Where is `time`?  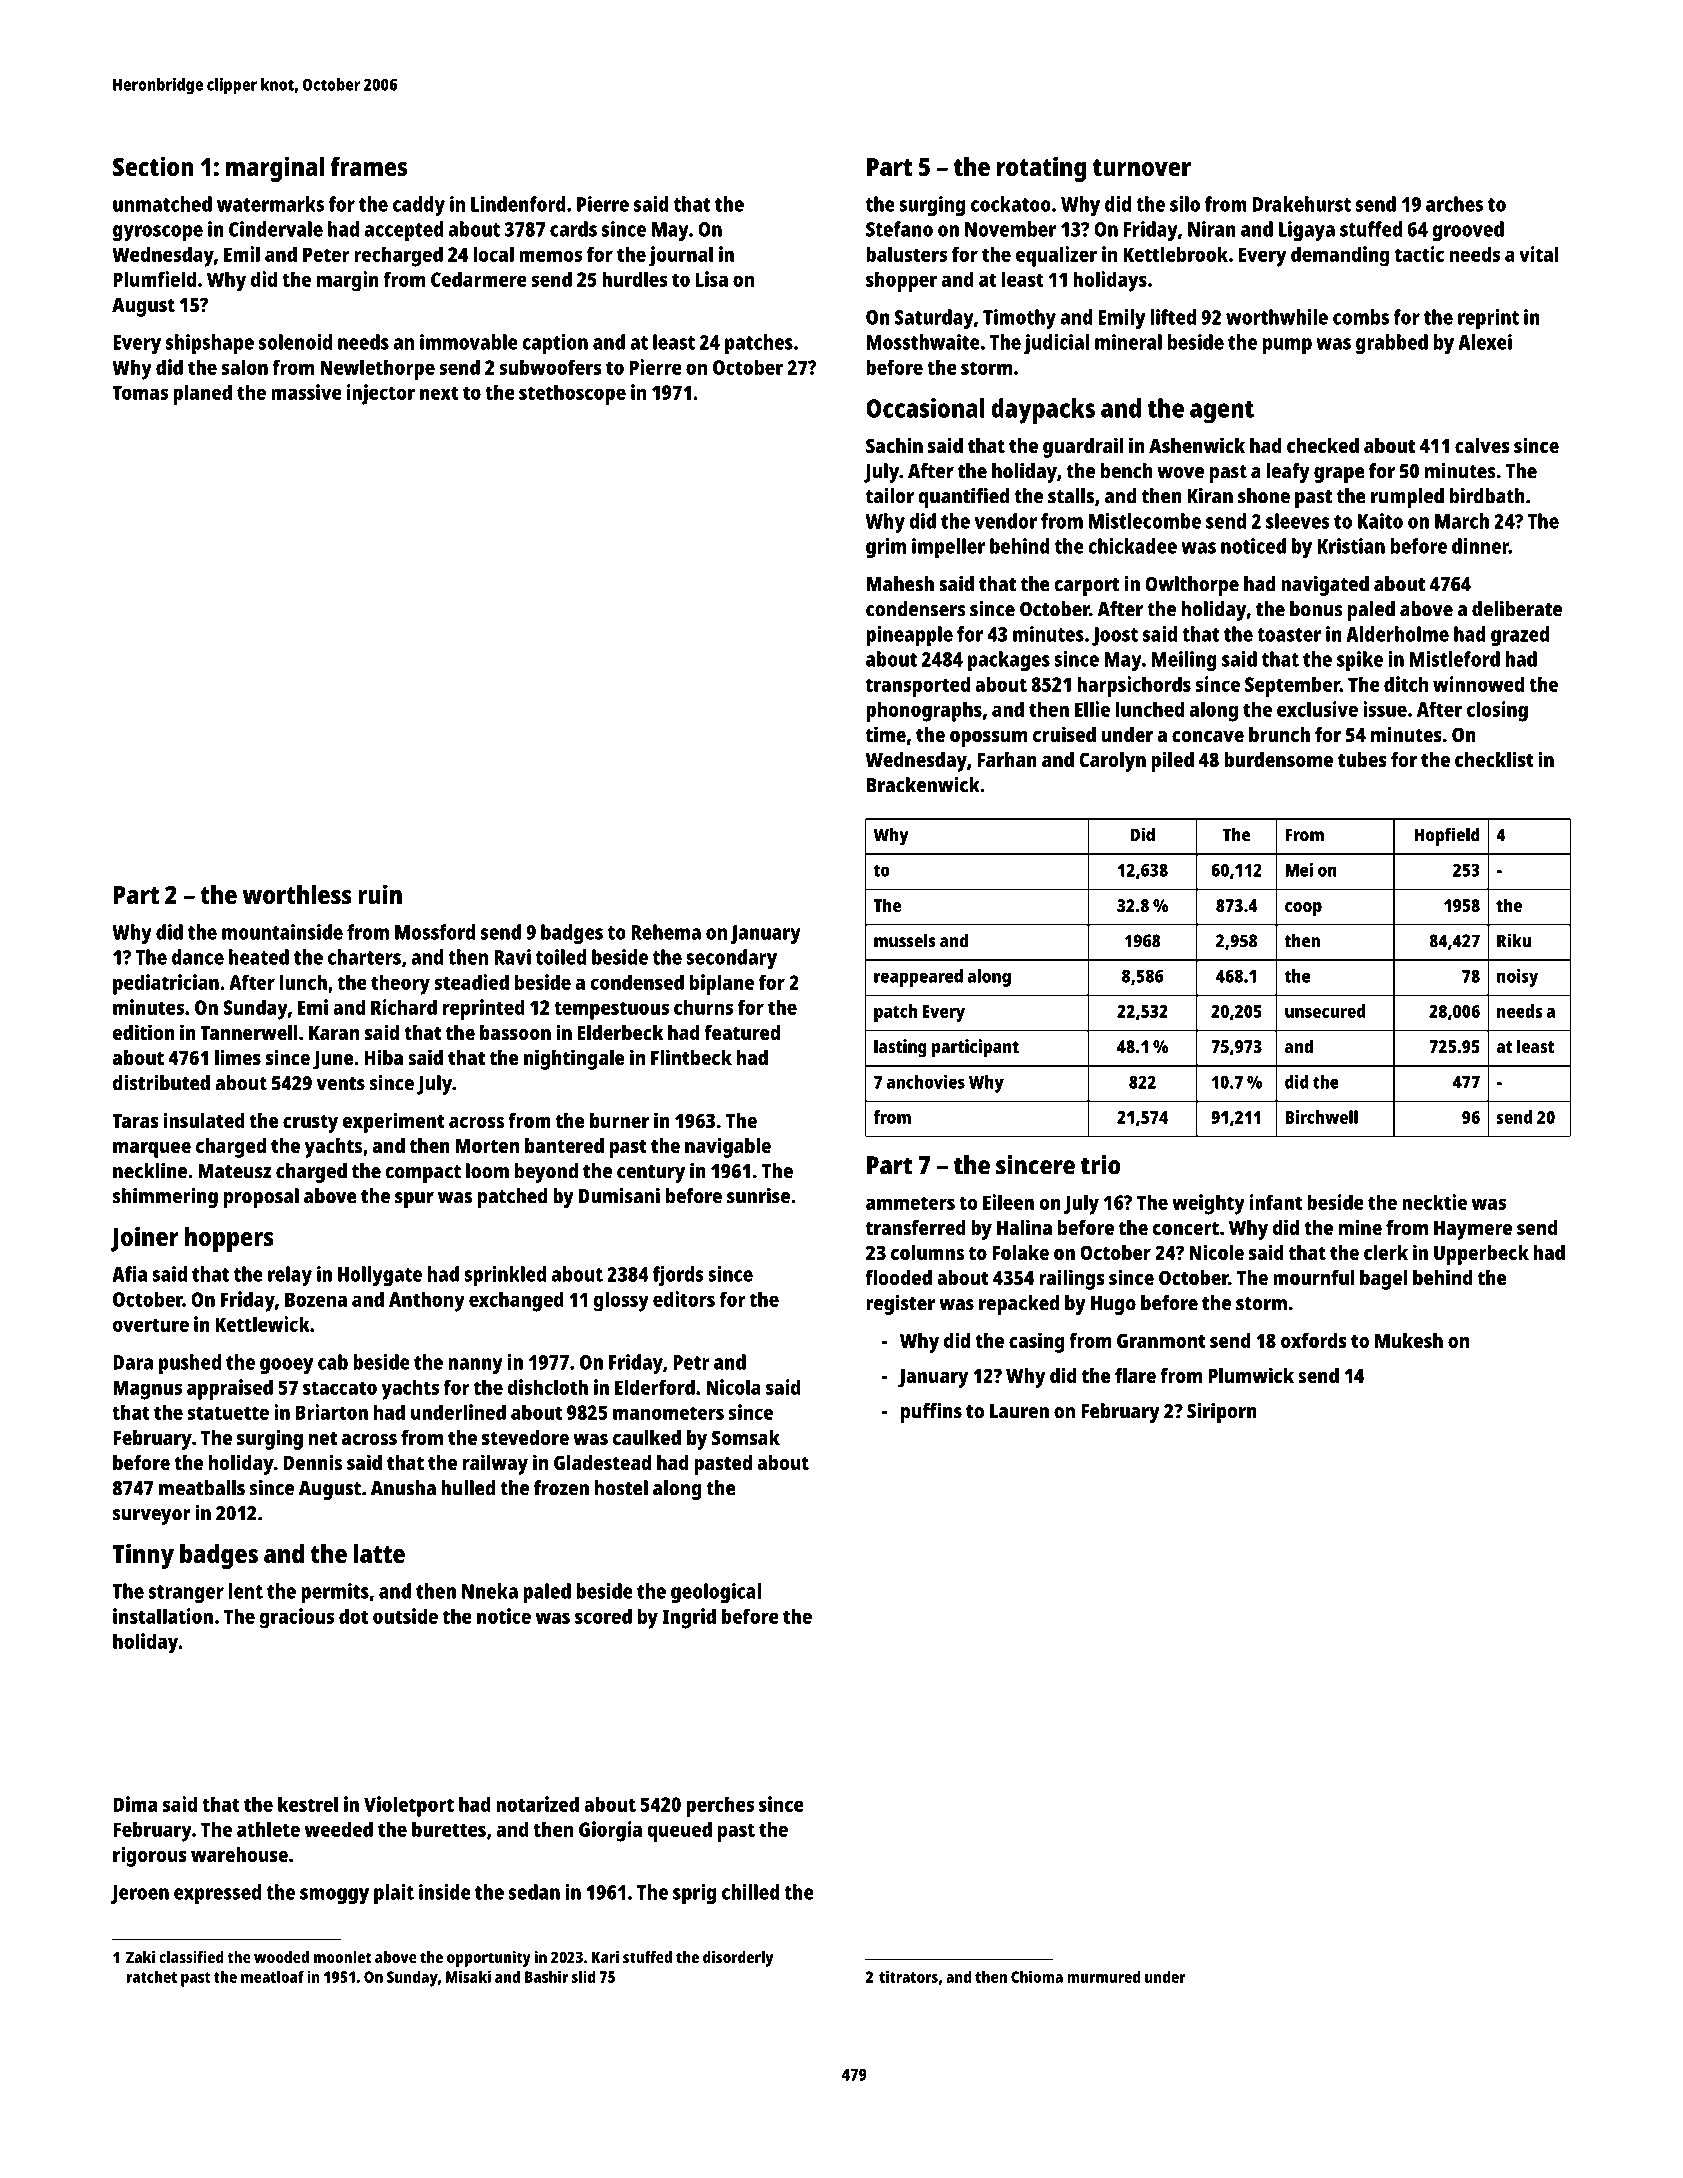
time is located at coordinates (886, 734).
